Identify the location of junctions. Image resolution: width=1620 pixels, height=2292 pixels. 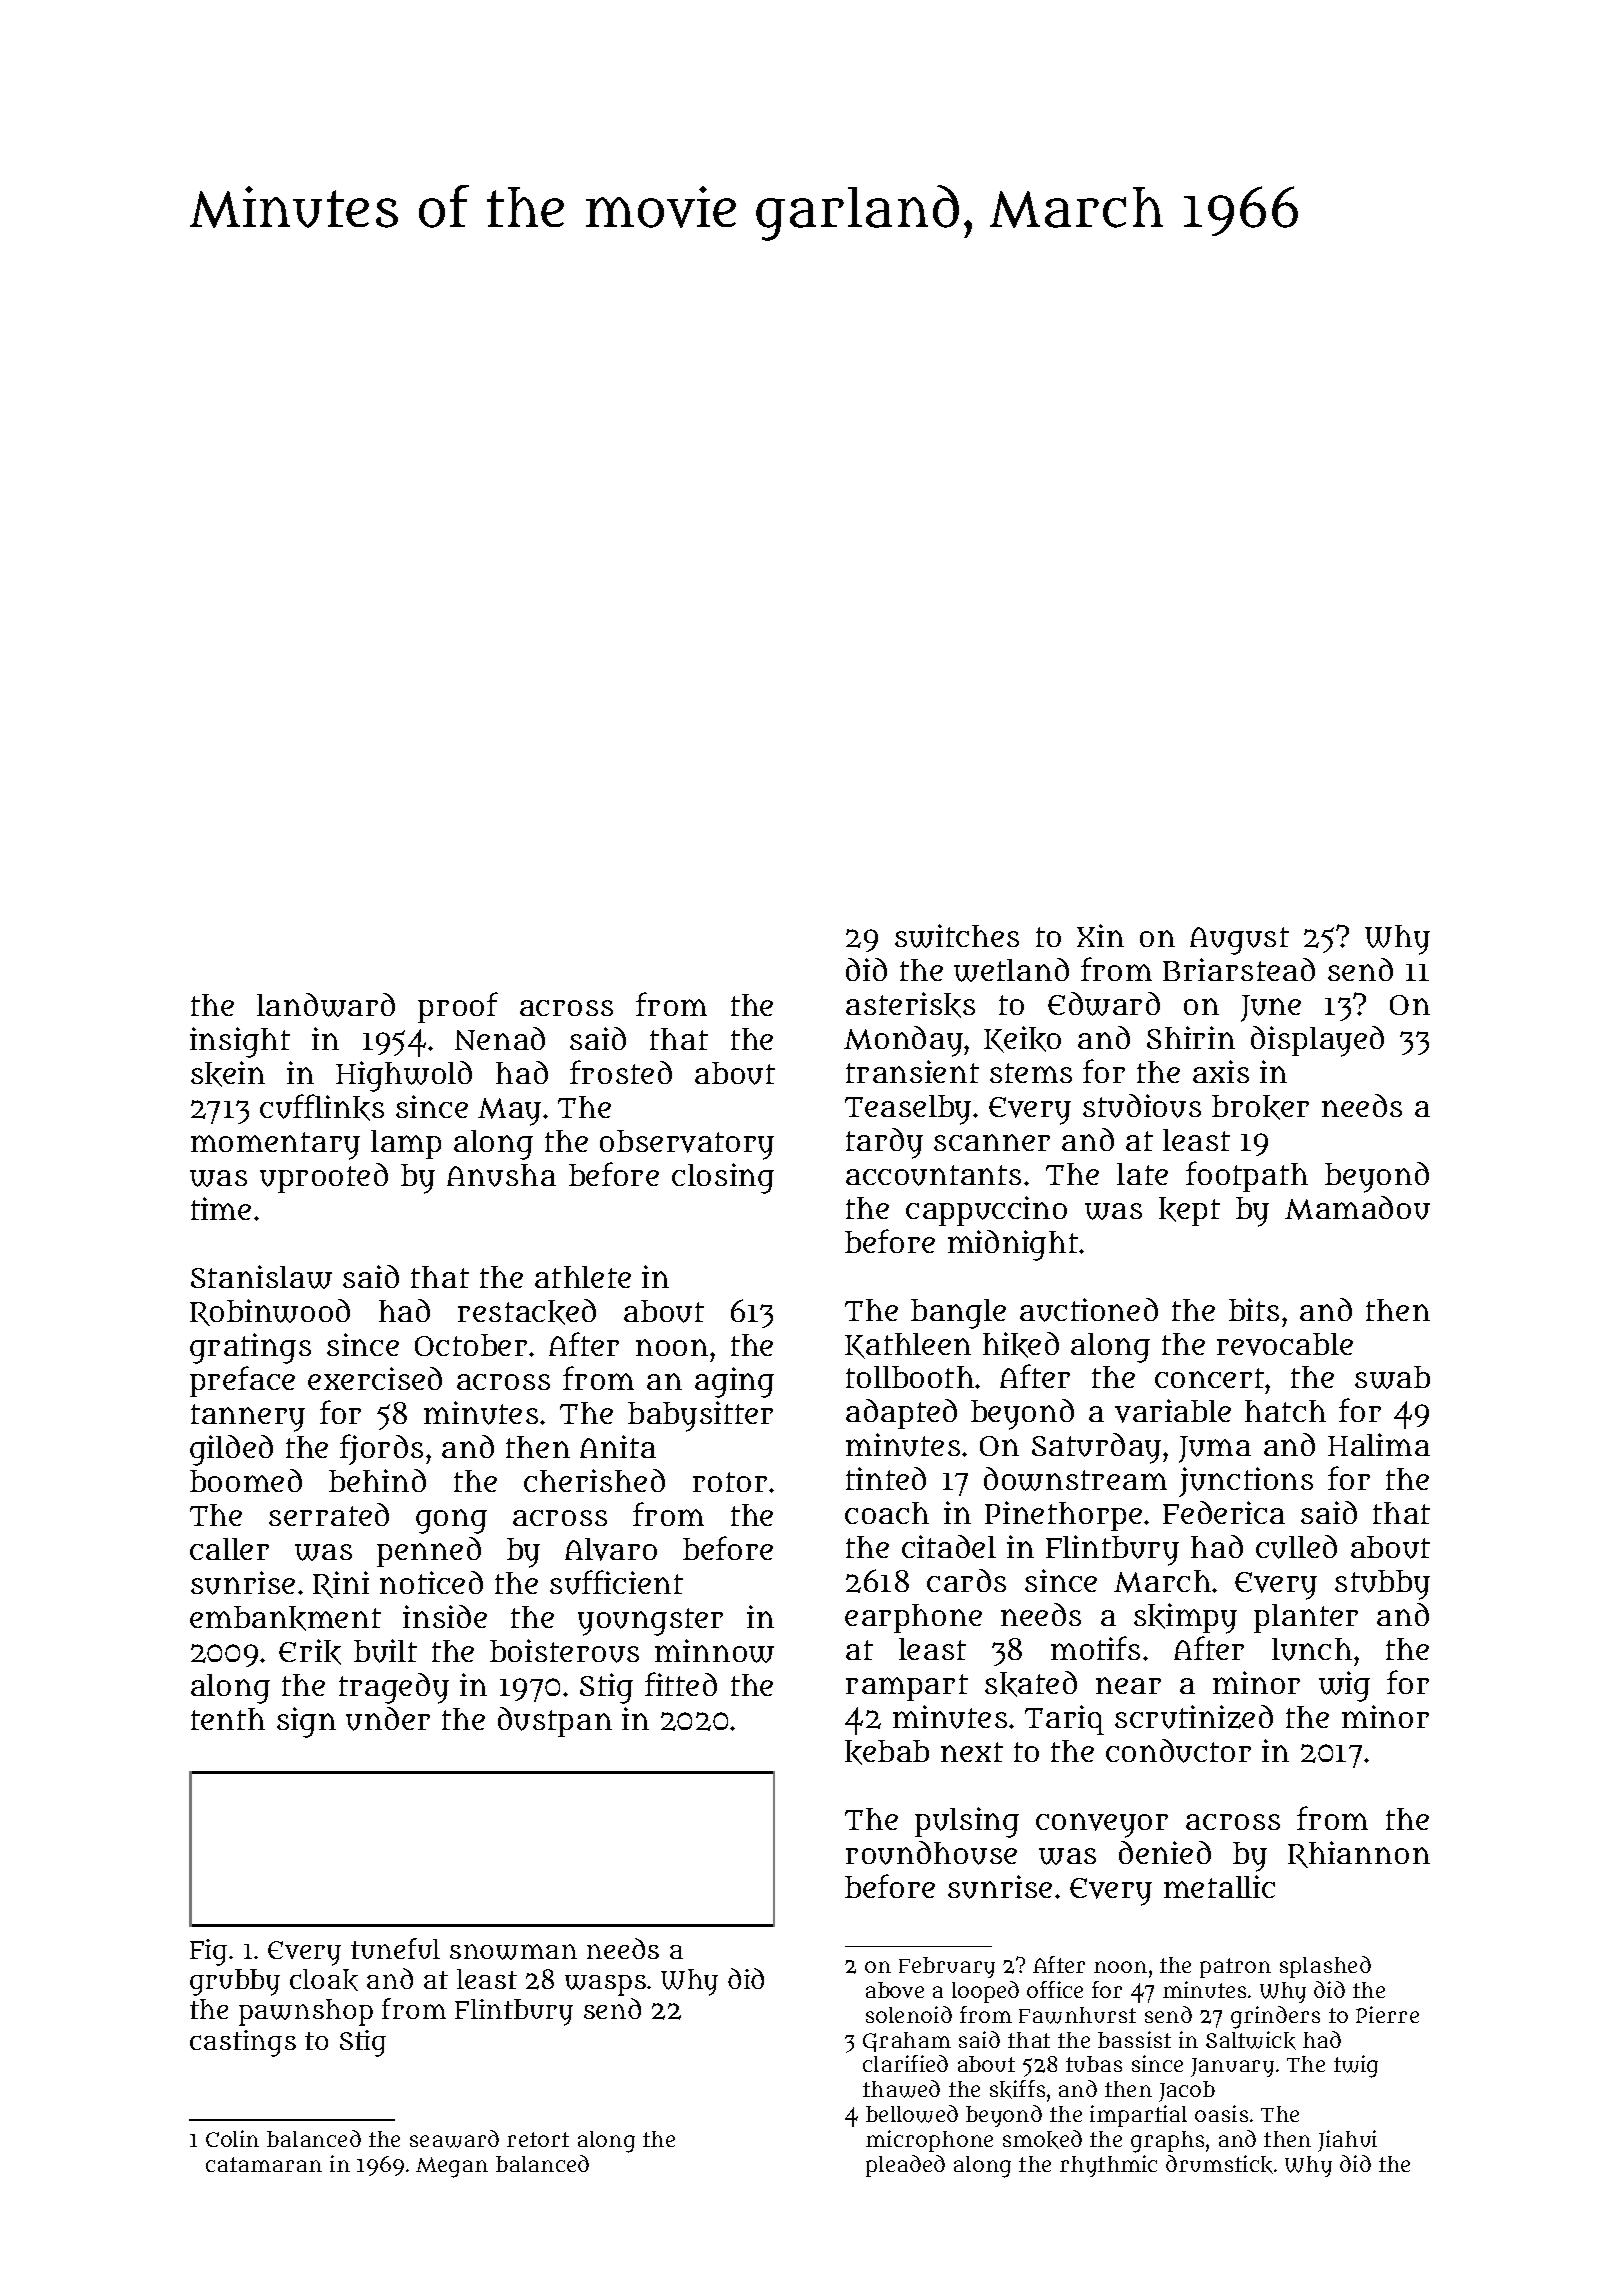
(1246, 1482).
